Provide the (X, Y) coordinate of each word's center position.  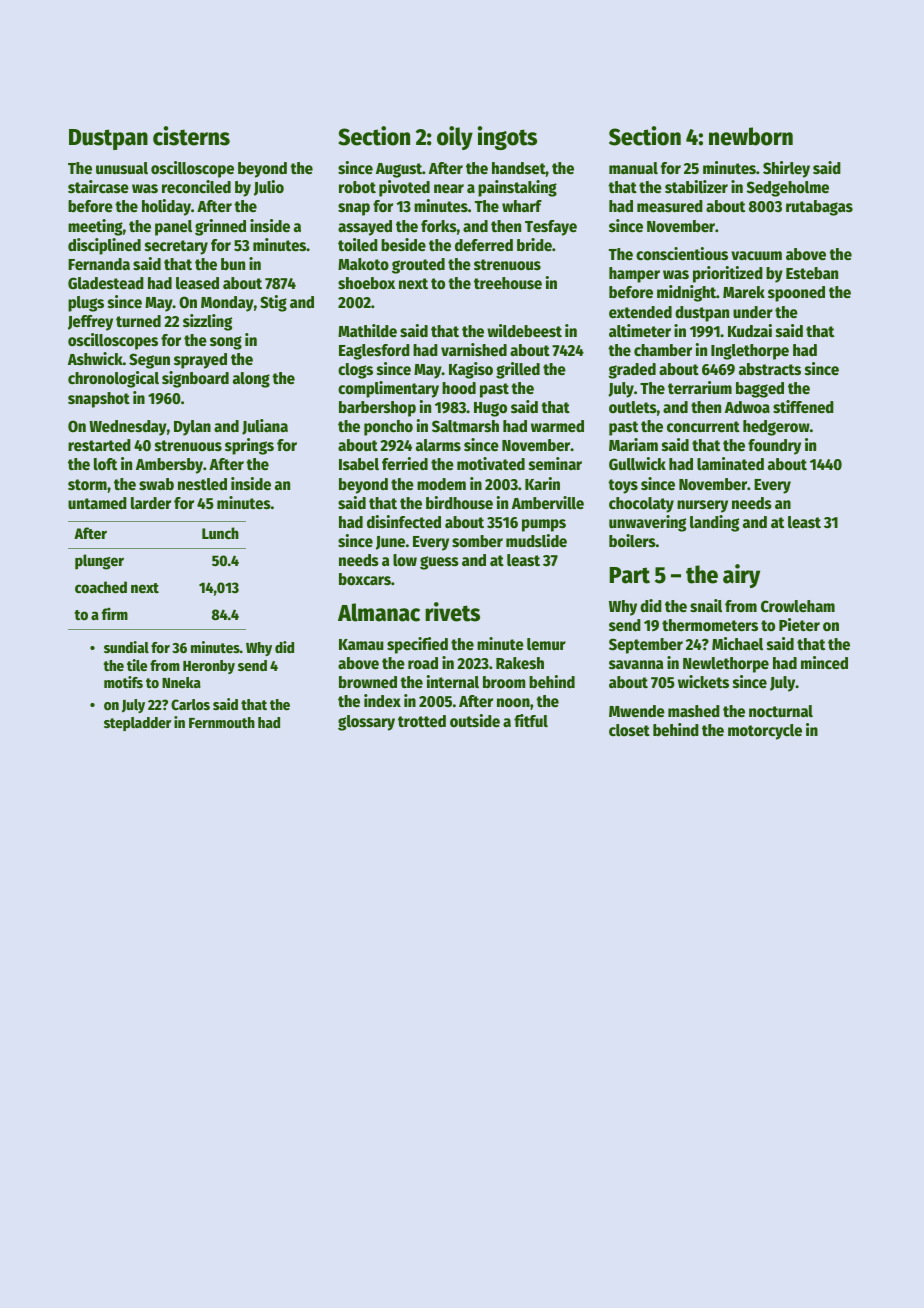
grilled (518, 370)
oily (455, 138)
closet (629, 730)
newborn (751, 136)
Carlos (190, 704)
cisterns (191, 136)
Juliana (265, 427)
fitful (531, 721)
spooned (796, 294)
